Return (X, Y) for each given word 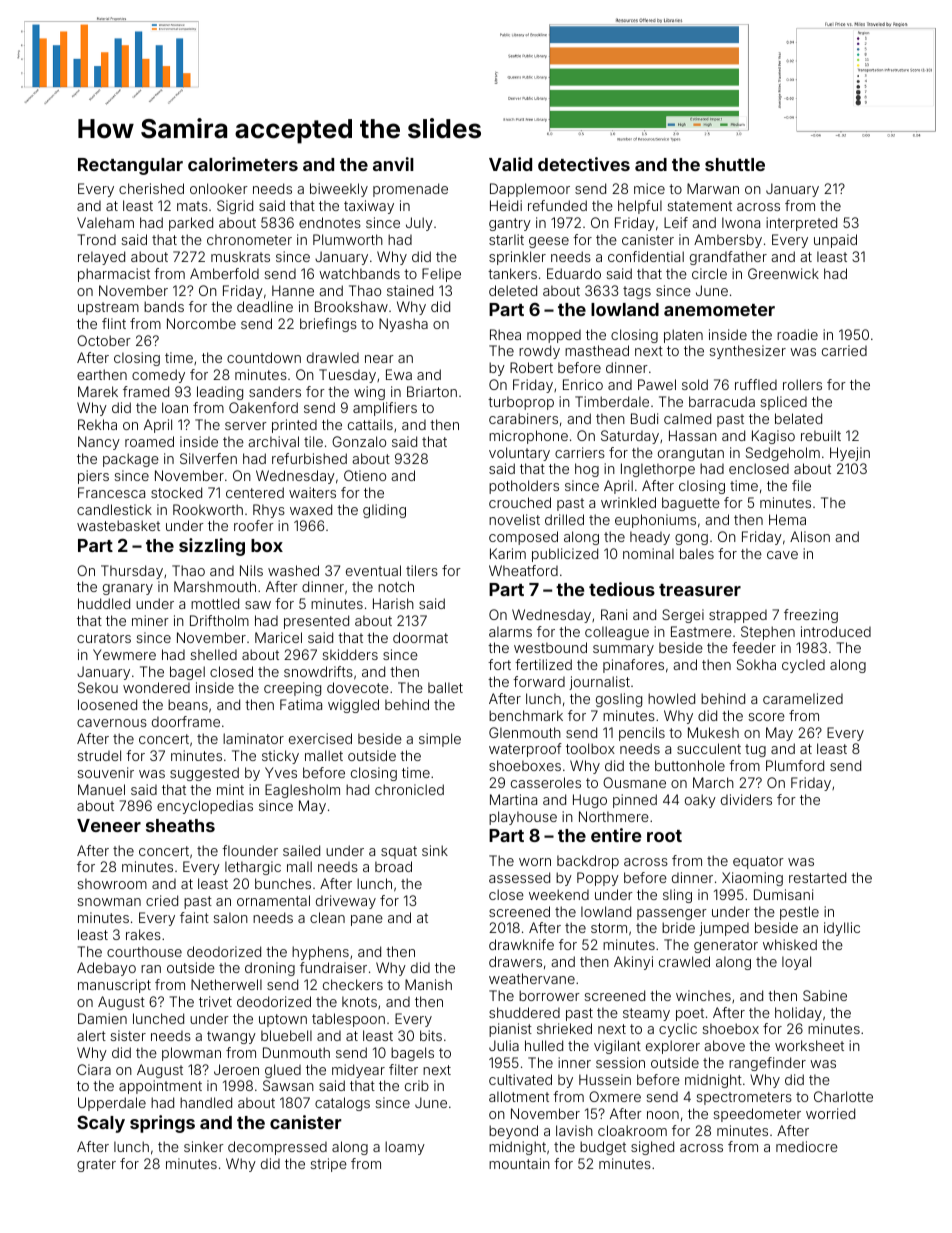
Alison (810, 536)
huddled (104, 603)
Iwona (741, 222)
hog (587, 470)
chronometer (249, 239)
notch (396, 586)
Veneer (109, 825)
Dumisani (783, 894)
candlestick (114, 509)
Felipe (441, 275)
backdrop (588, 862)
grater (96, 1165)
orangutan (691, 454)
